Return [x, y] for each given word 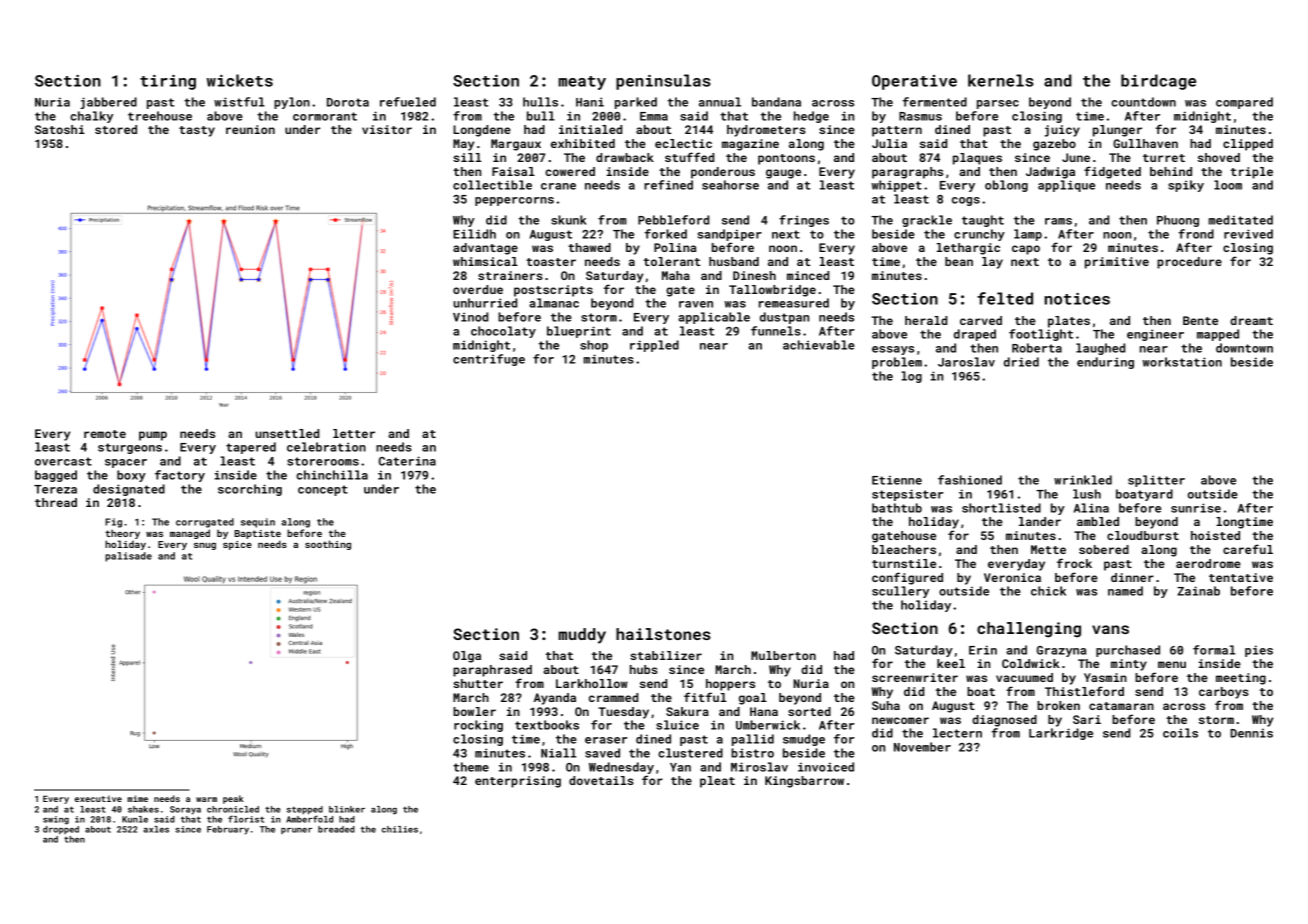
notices [1077, 299]
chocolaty [503, 332]
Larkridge [1061, 734]
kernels [1001, 80]
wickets [240, 80]
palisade [128, 557]
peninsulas [663, 82]
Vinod [470, 317]
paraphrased [492, 671]
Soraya [185, 810]
